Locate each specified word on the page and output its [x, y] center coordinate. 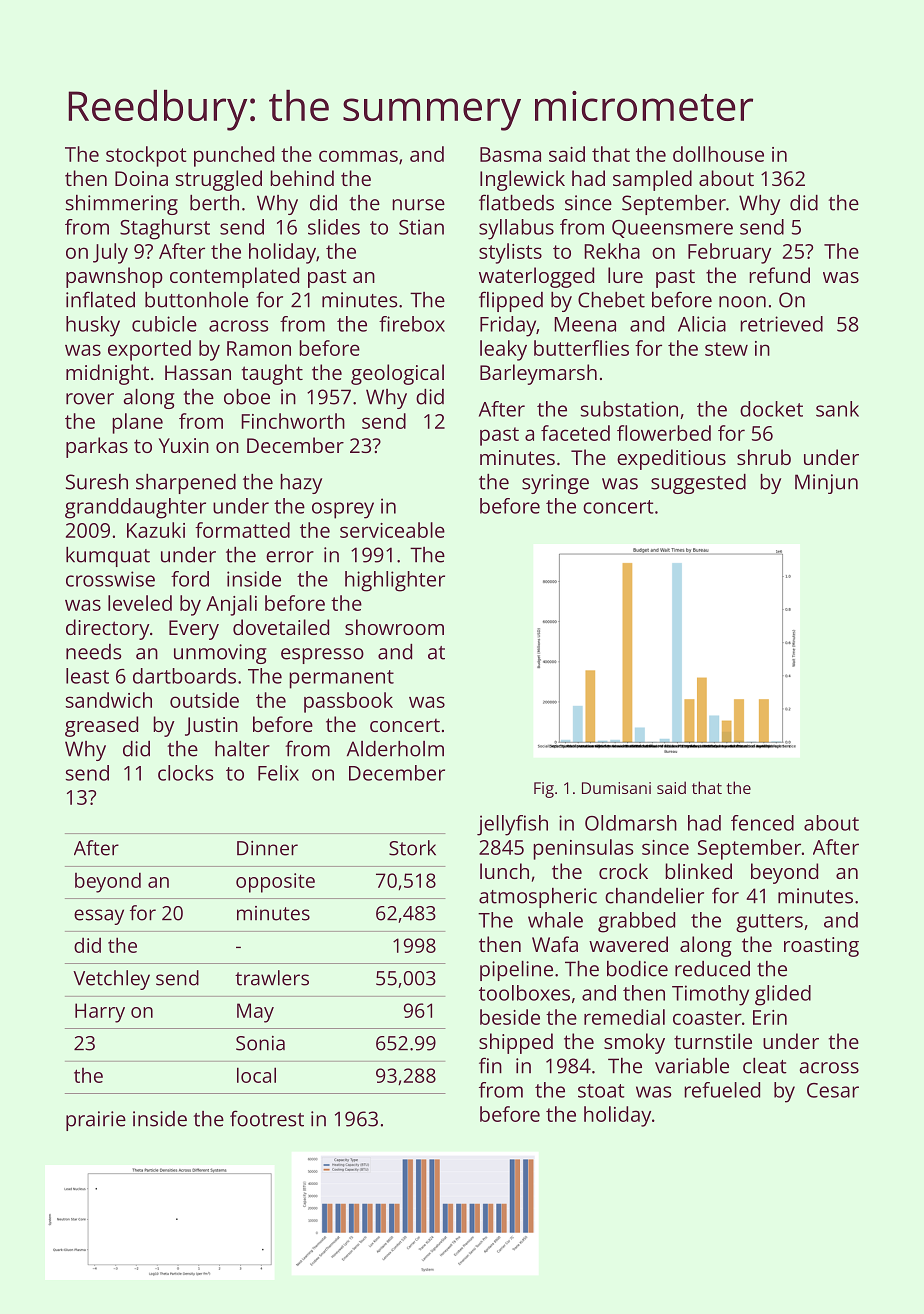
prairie [96, 1121]
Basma [510, 154]
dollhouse [718, 154]
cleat [765, 1066]
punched [234, 156]
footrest [267, 1118]
